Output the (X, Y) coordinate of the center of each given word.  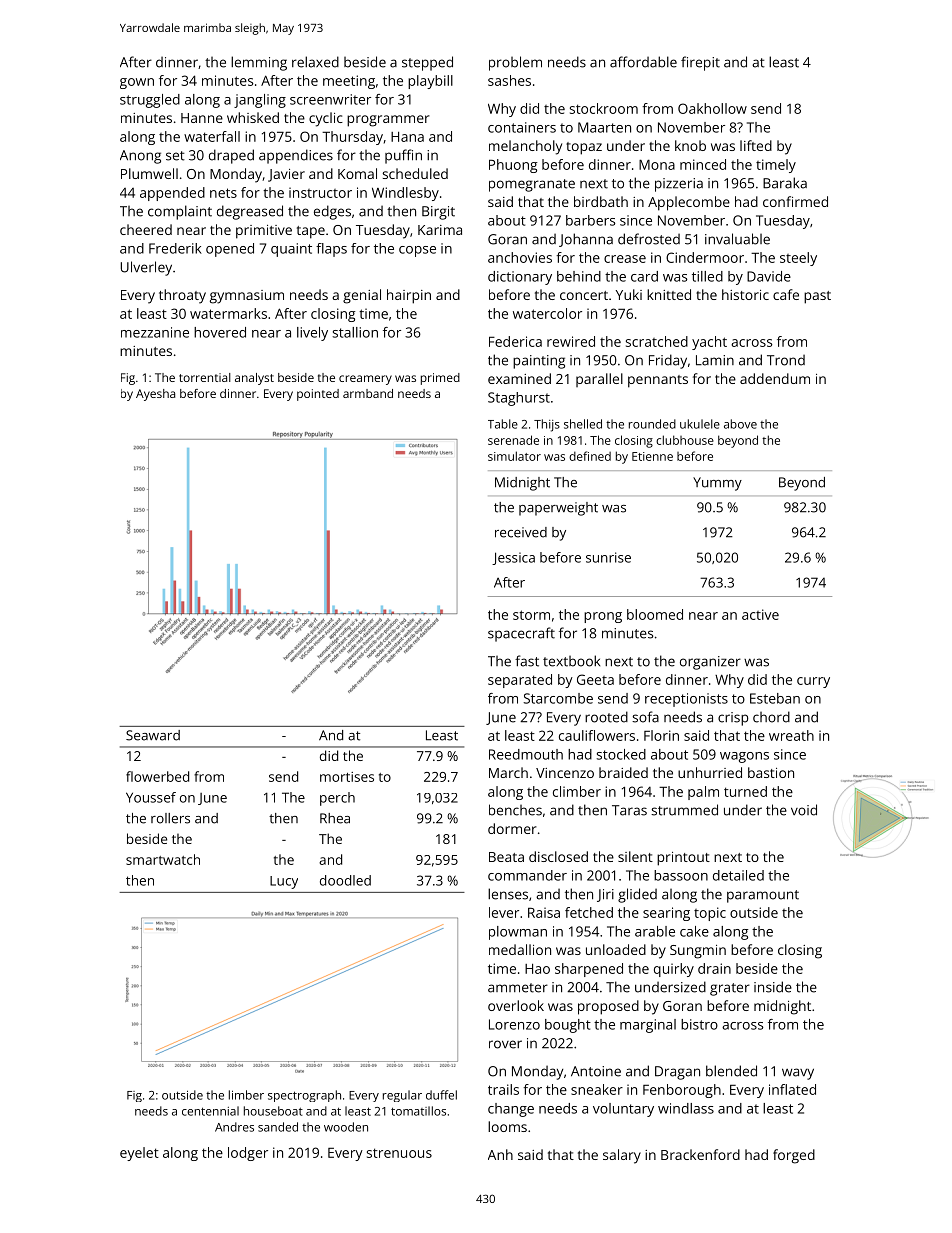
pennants (658, 381)
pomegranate (532, 185)
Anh (500, 1154)
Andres (234, 1127)
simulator (514, 456)
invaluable (737, 239)
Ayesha (155, 395)
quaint (291, 250)
